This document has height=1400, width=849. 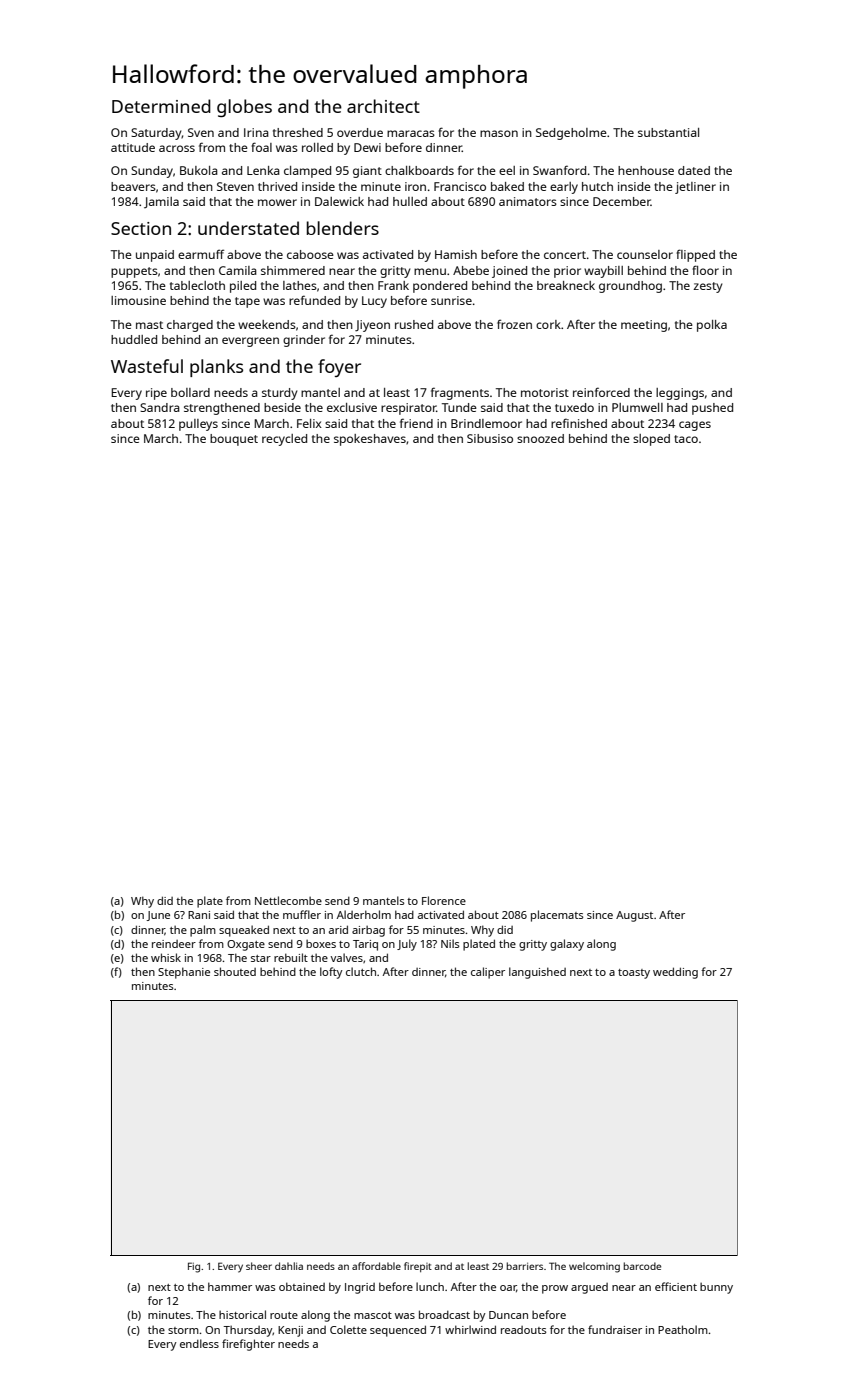 I want to click on fundraiser, so click(x=615, y=1329).
